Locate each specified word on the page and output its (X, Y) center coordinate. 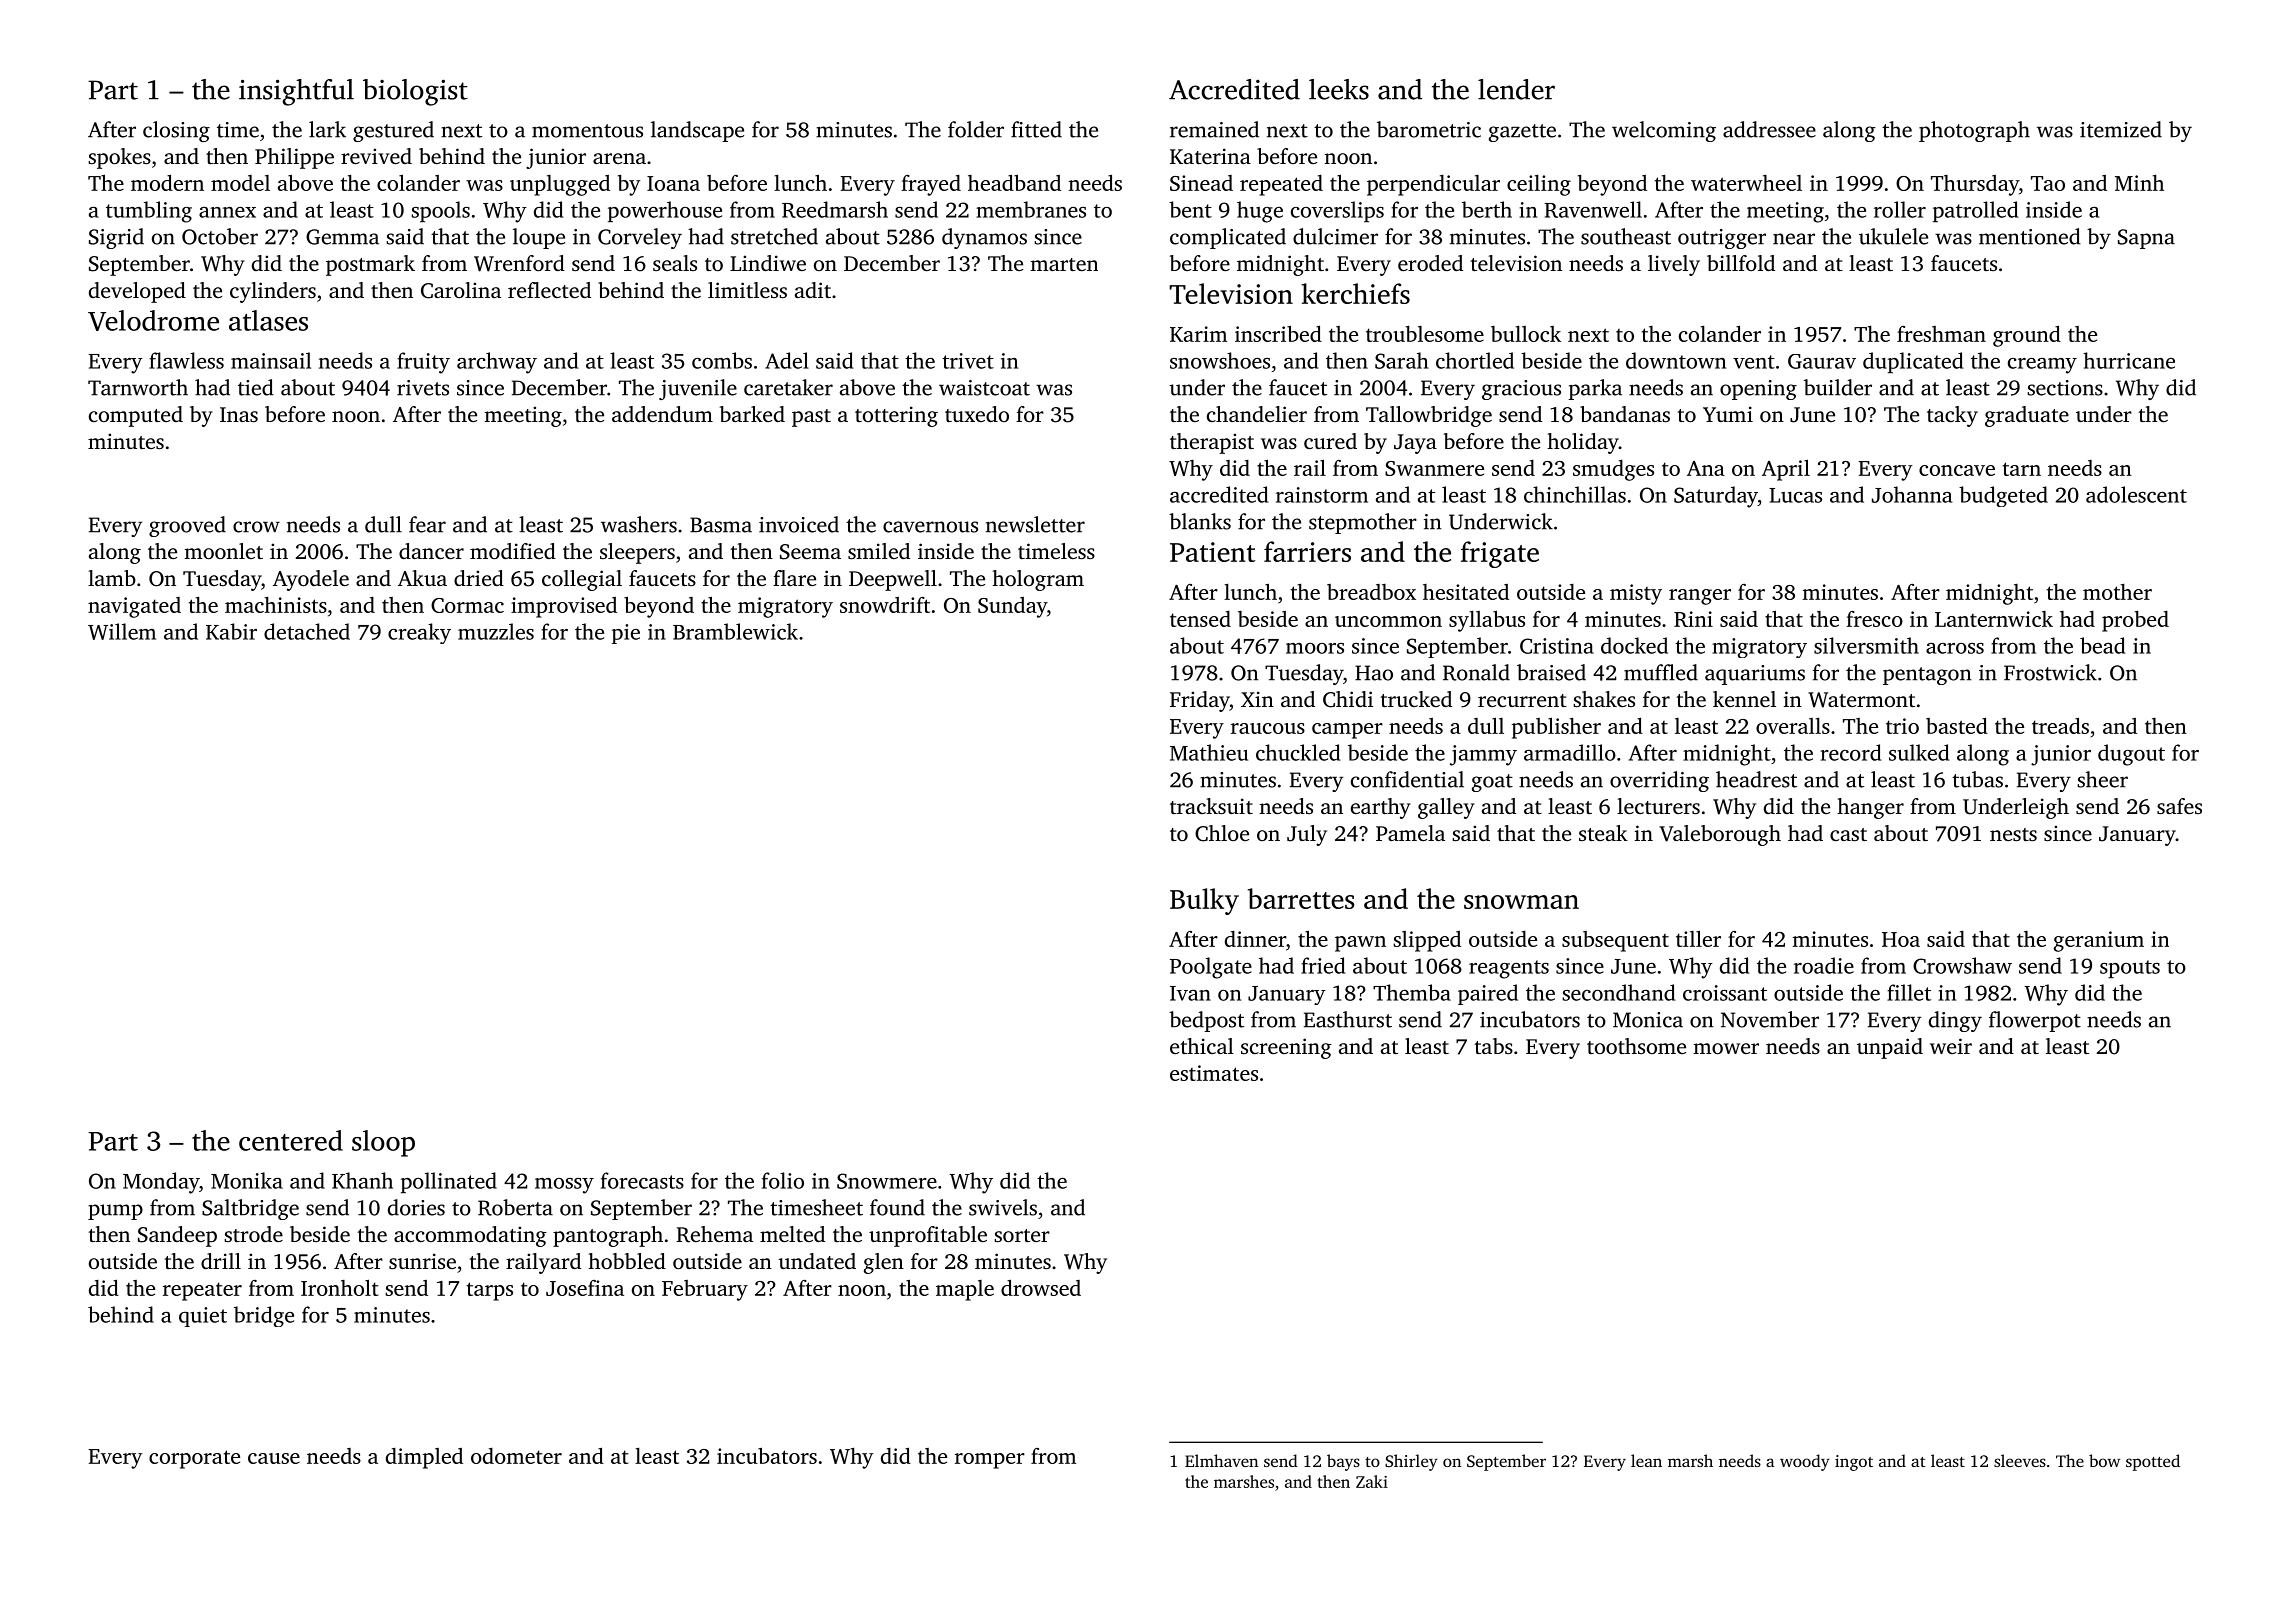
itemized (2121, 129)
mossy (564, 1186)
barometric (1429, 129)
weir (1951, 1046)
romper (990, 1461)
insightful (296, 92)
